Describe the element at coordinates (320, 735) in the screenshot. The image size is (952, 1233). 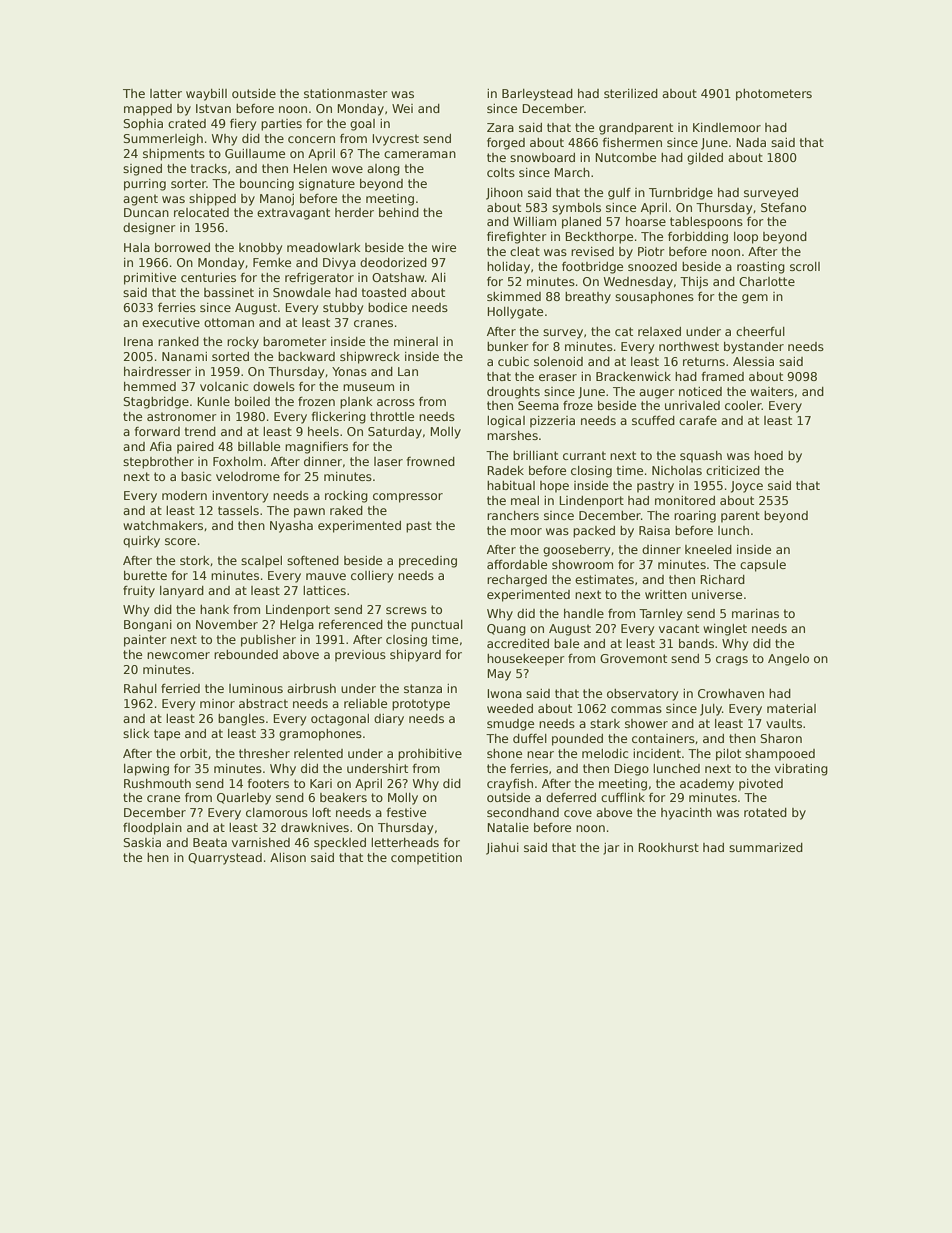
I see `gramophones` at that location.
